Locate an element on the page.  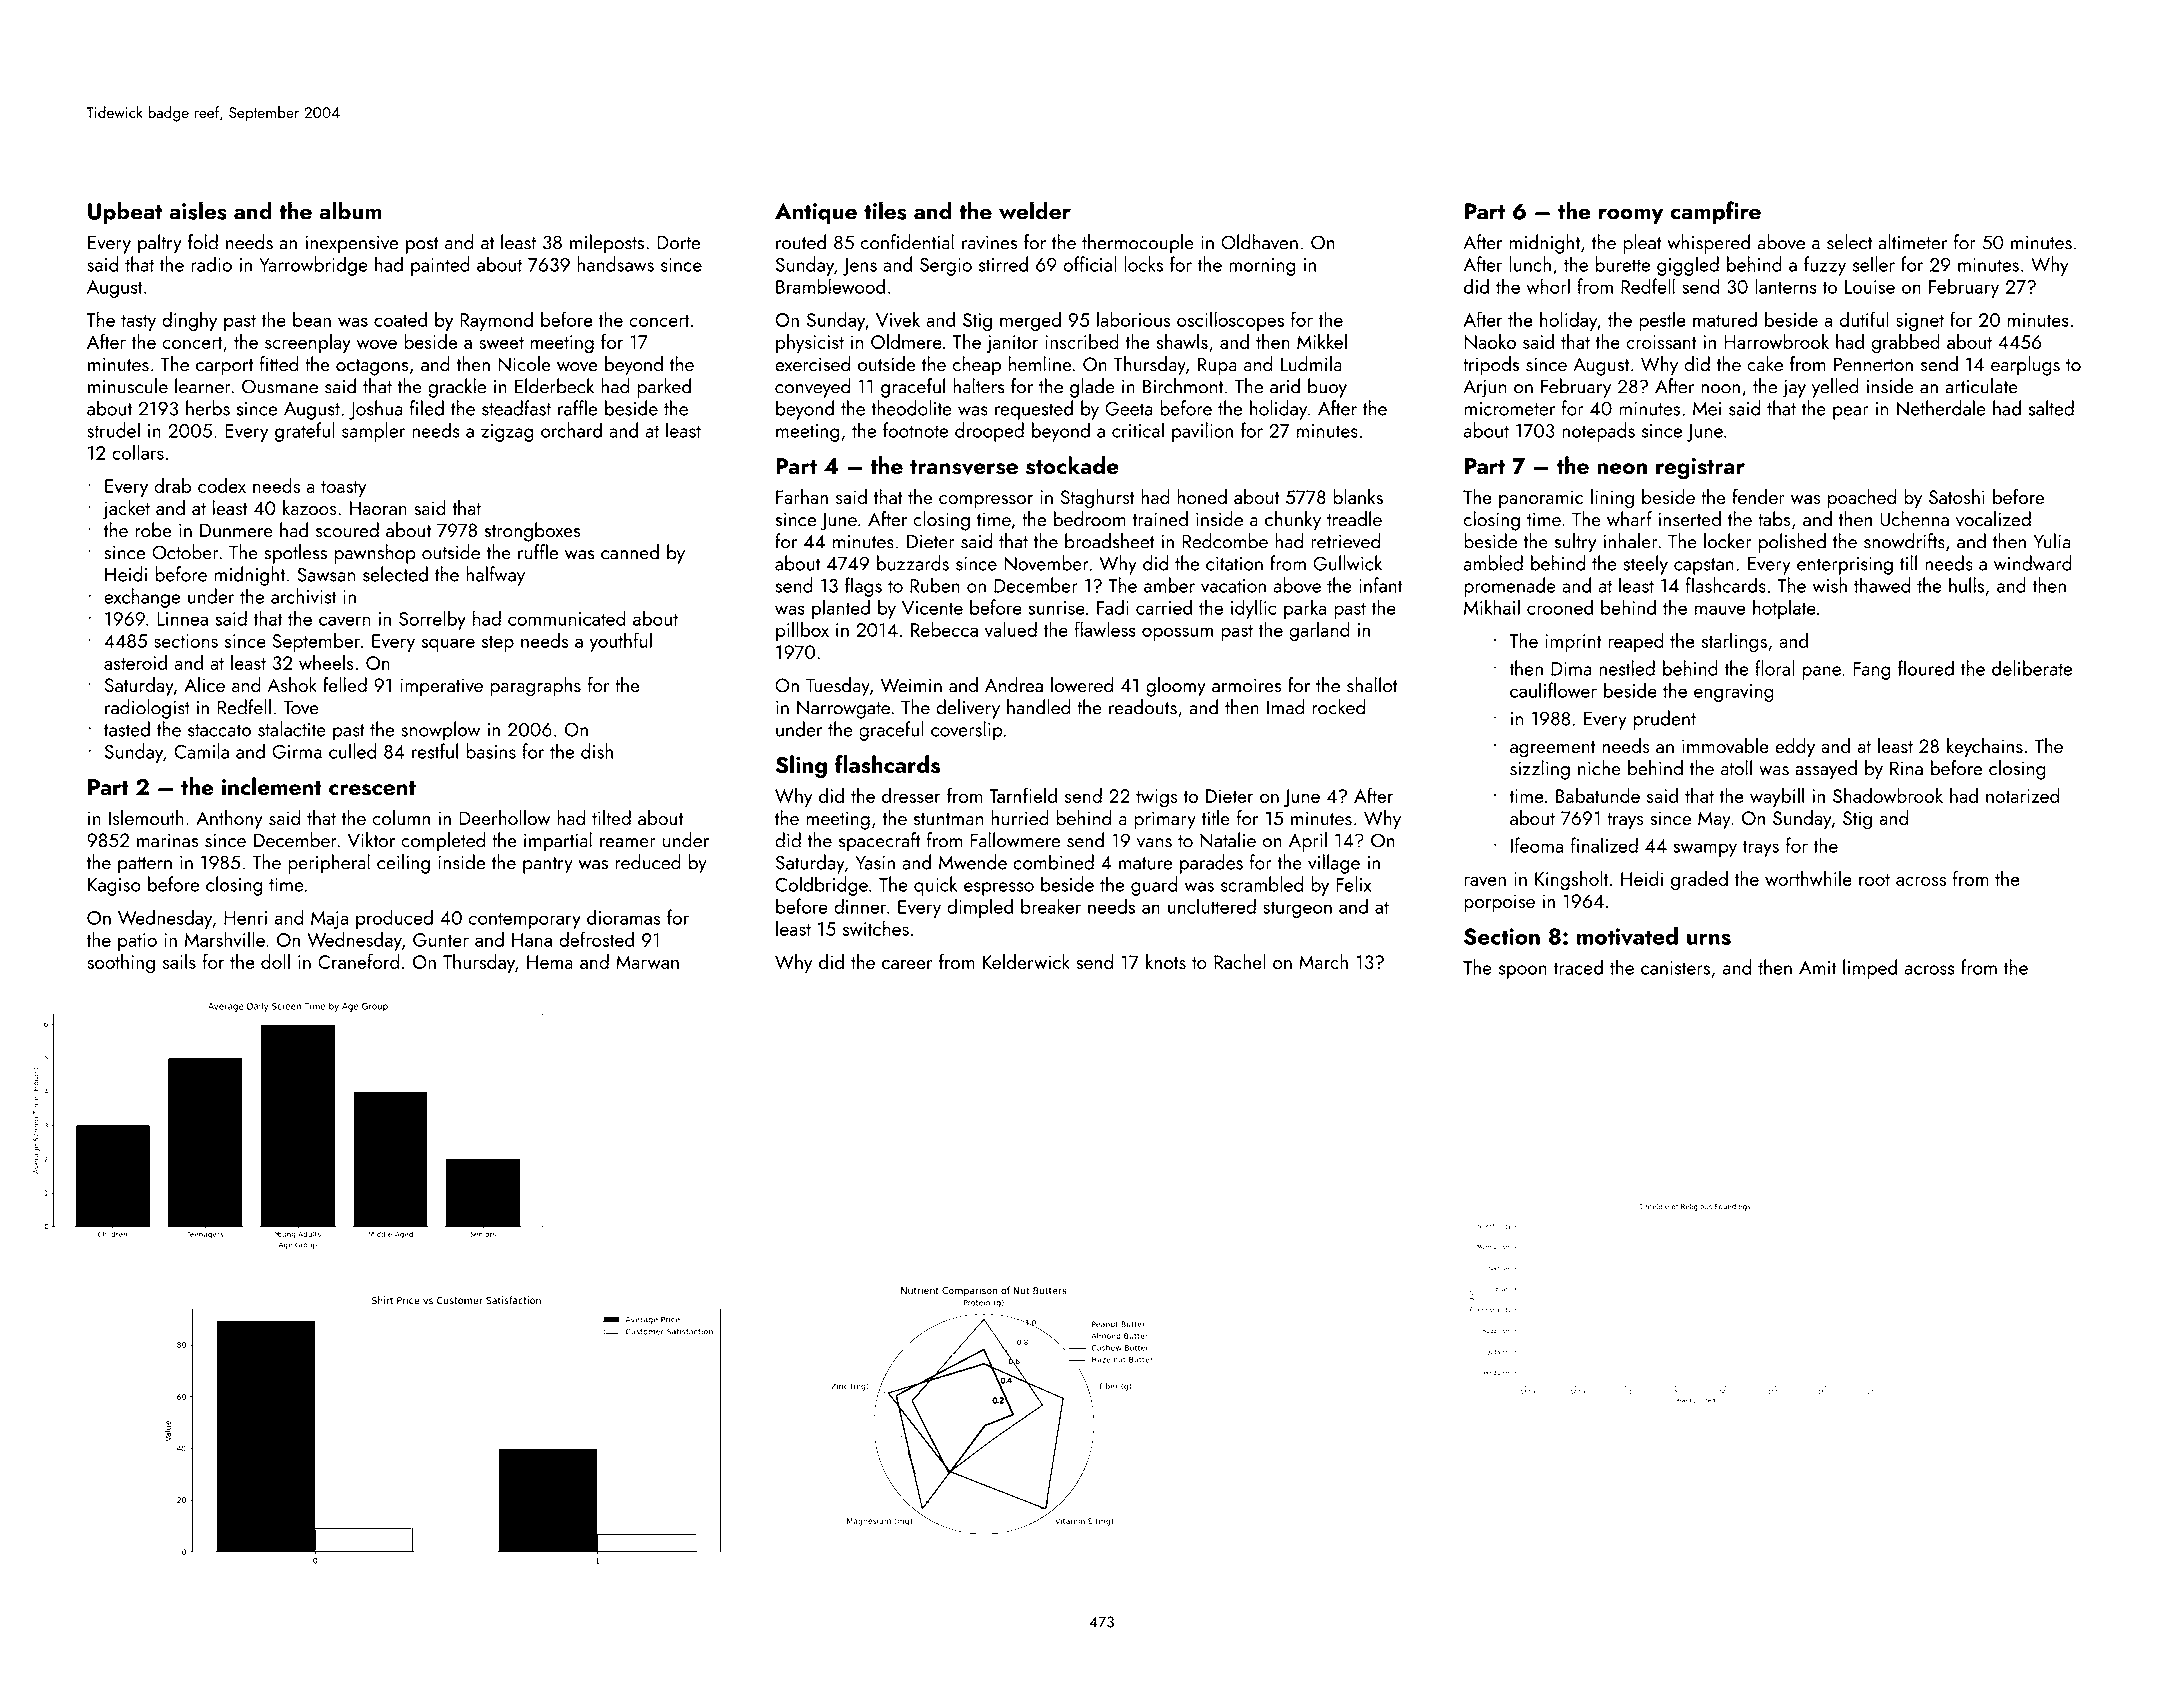
blanks is located at coordinates (1358, 496).
